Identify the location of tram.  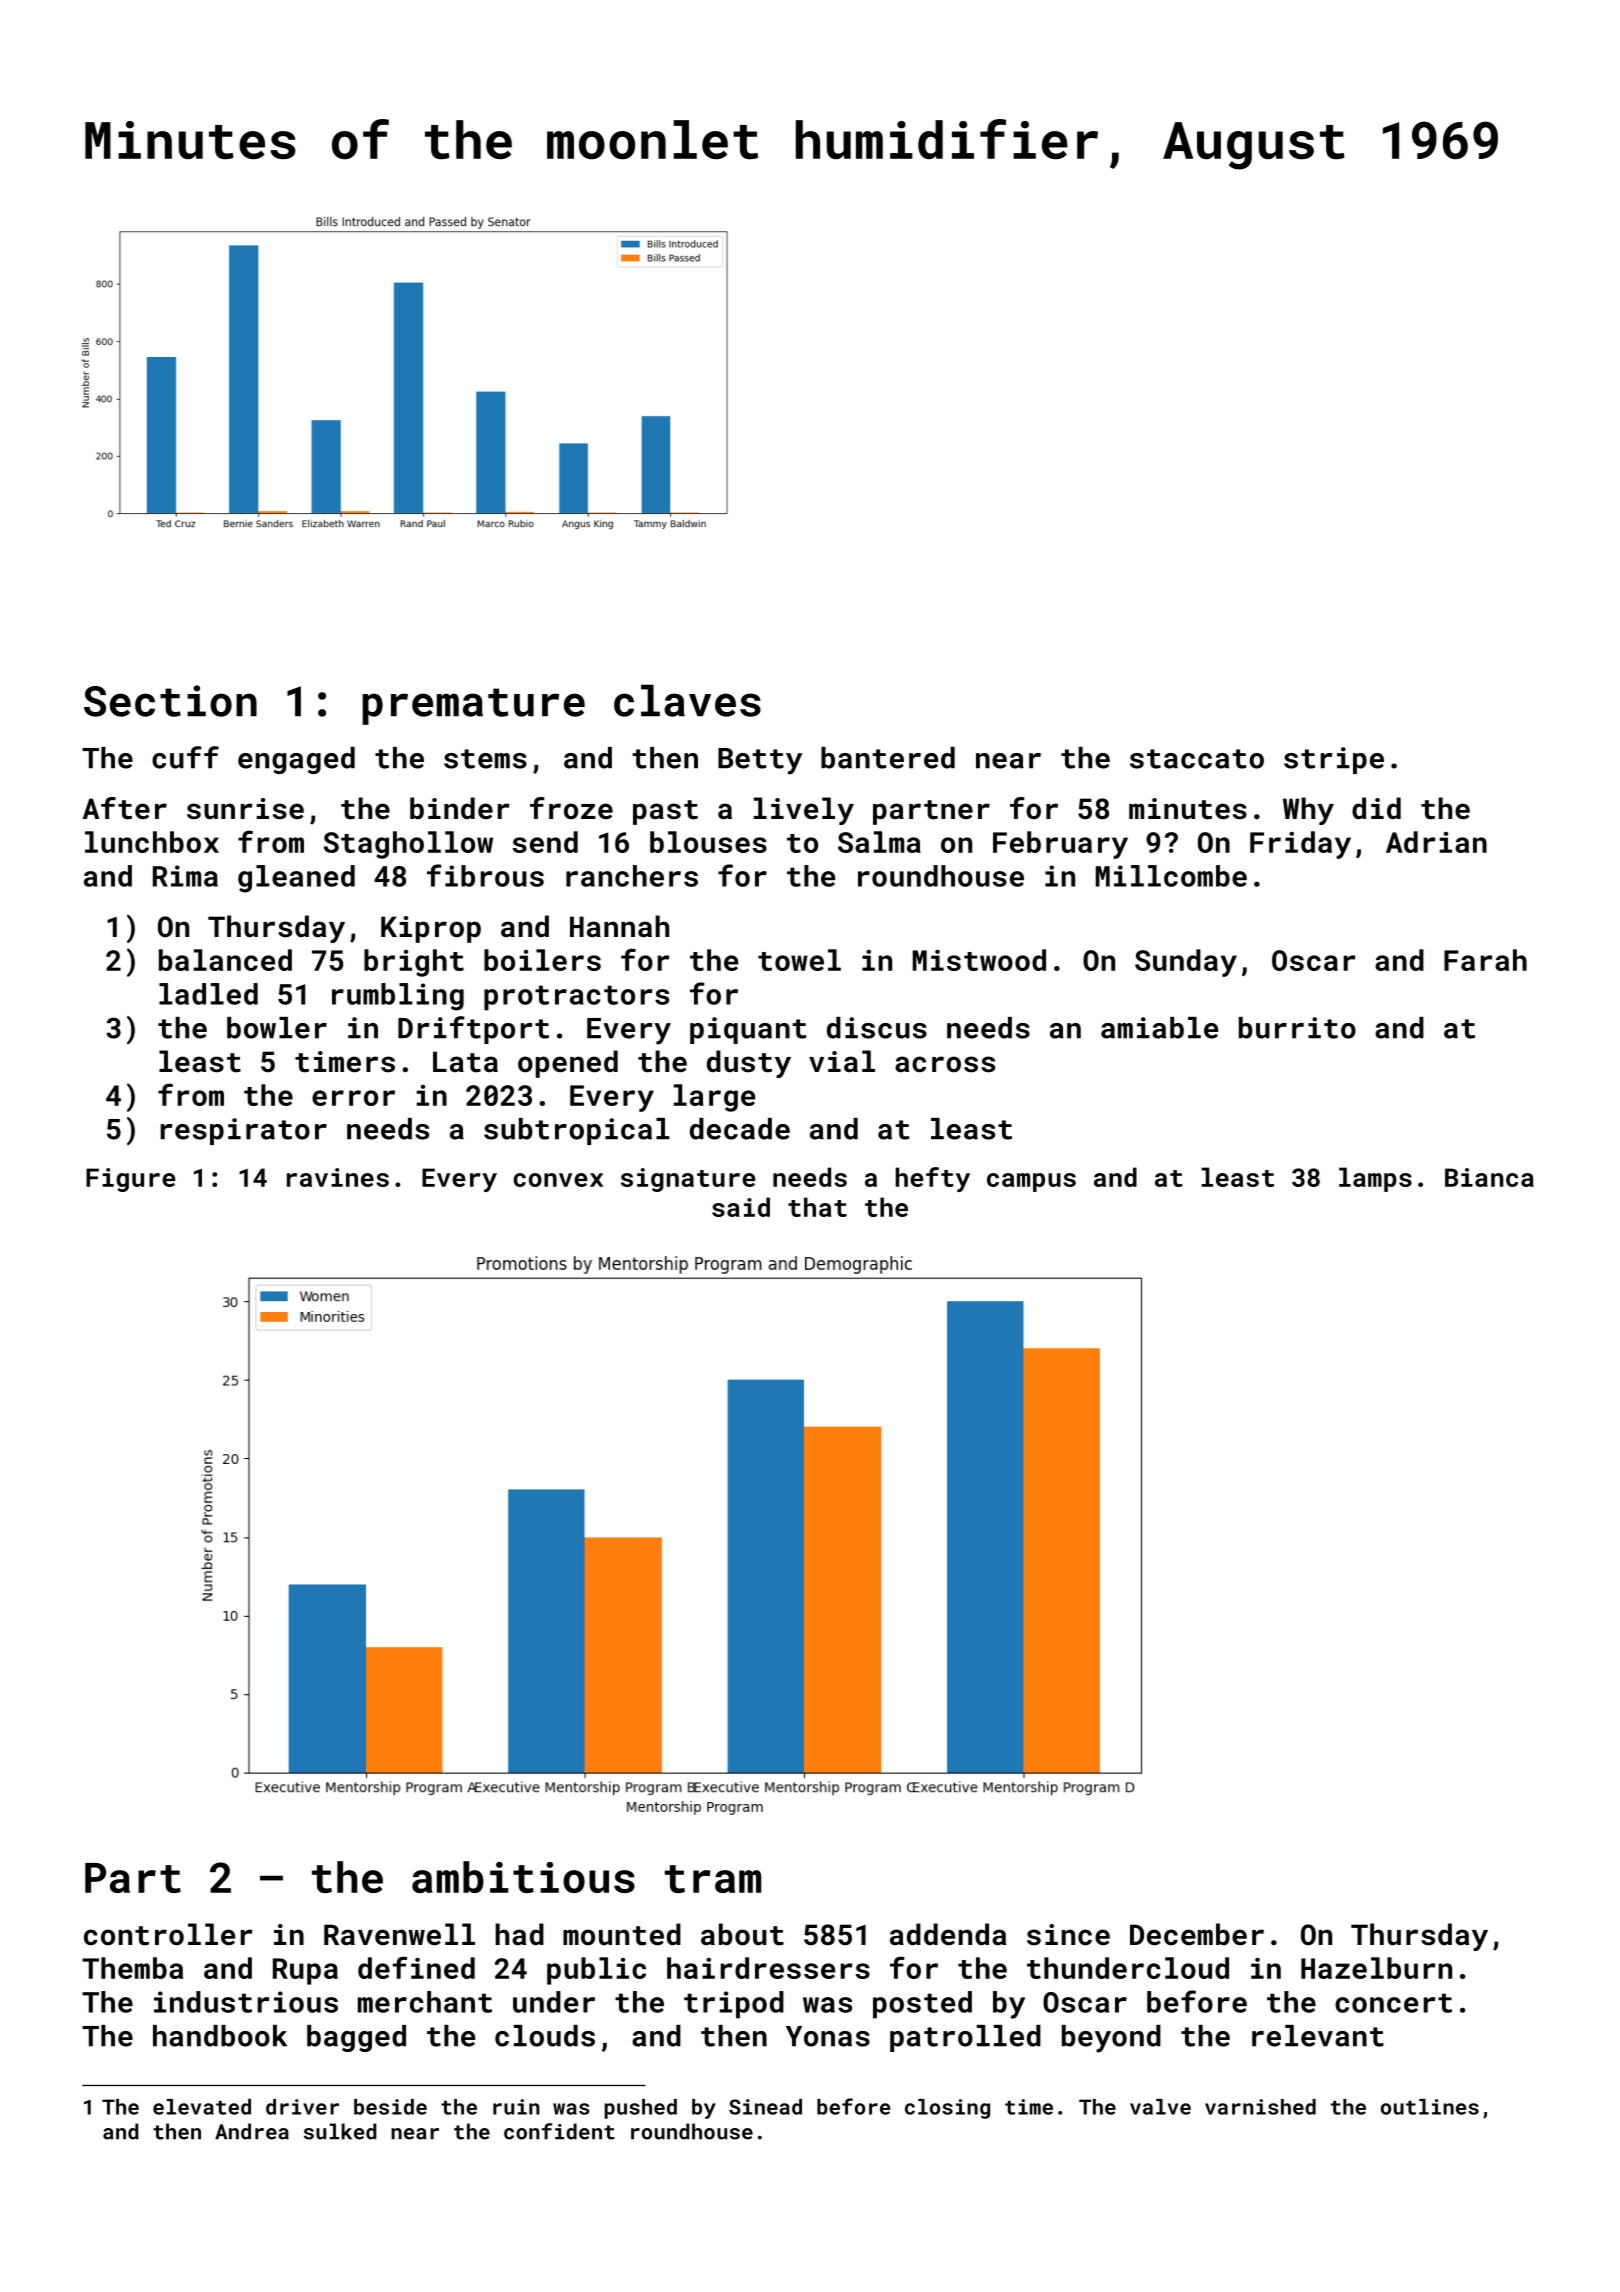
(713, 1879).
